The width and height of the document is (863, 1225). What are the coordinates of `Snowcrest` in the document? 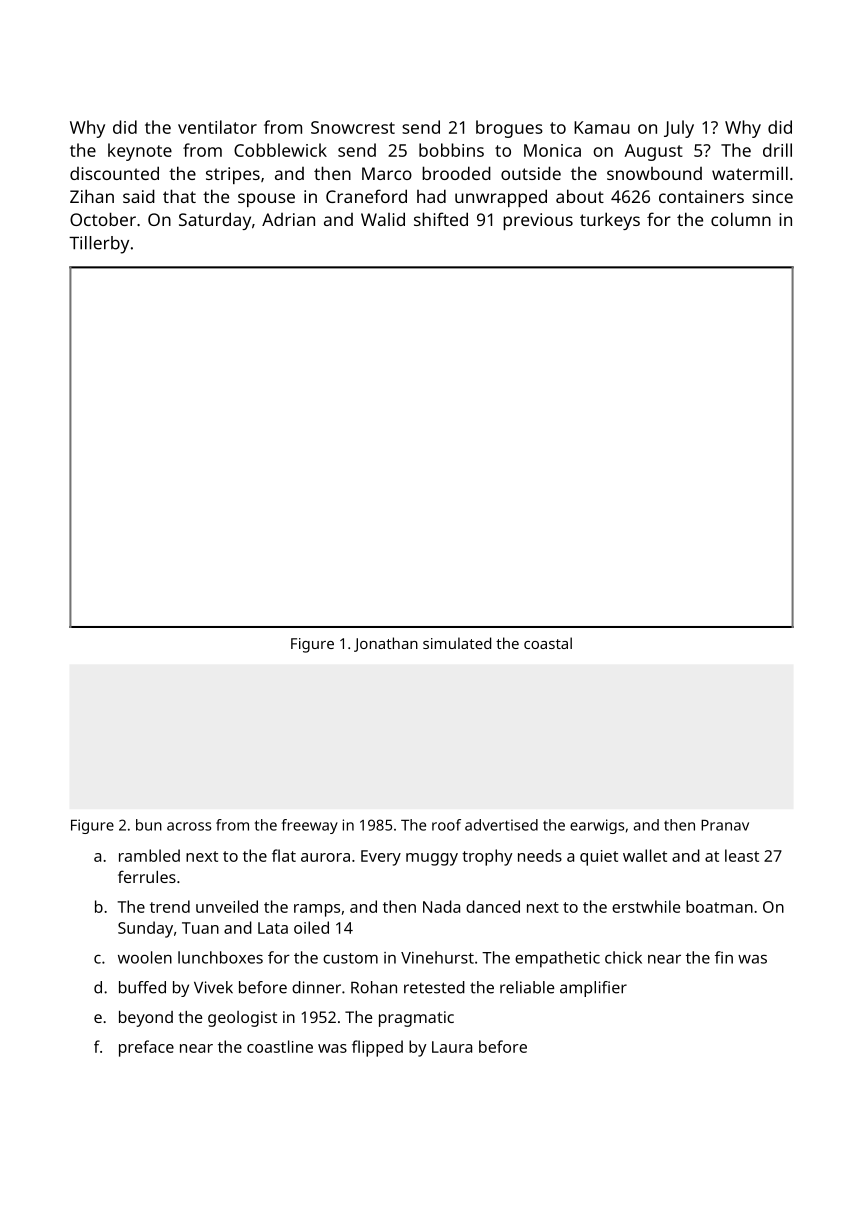 It's located at (353, 127).
